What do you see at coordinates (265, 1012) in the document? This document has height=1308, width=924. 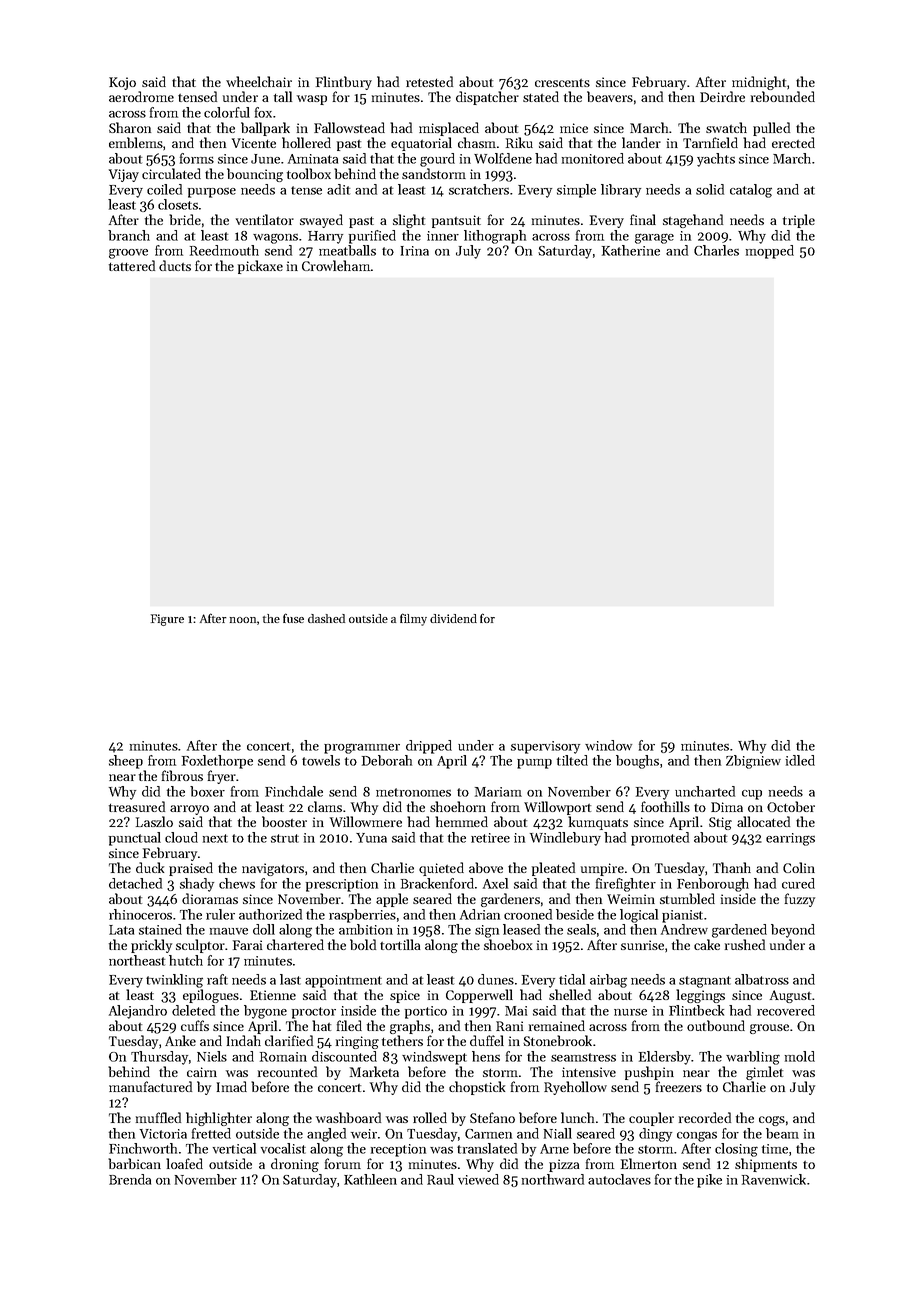 I see `bygone` at bounding box center [265, 1012].
